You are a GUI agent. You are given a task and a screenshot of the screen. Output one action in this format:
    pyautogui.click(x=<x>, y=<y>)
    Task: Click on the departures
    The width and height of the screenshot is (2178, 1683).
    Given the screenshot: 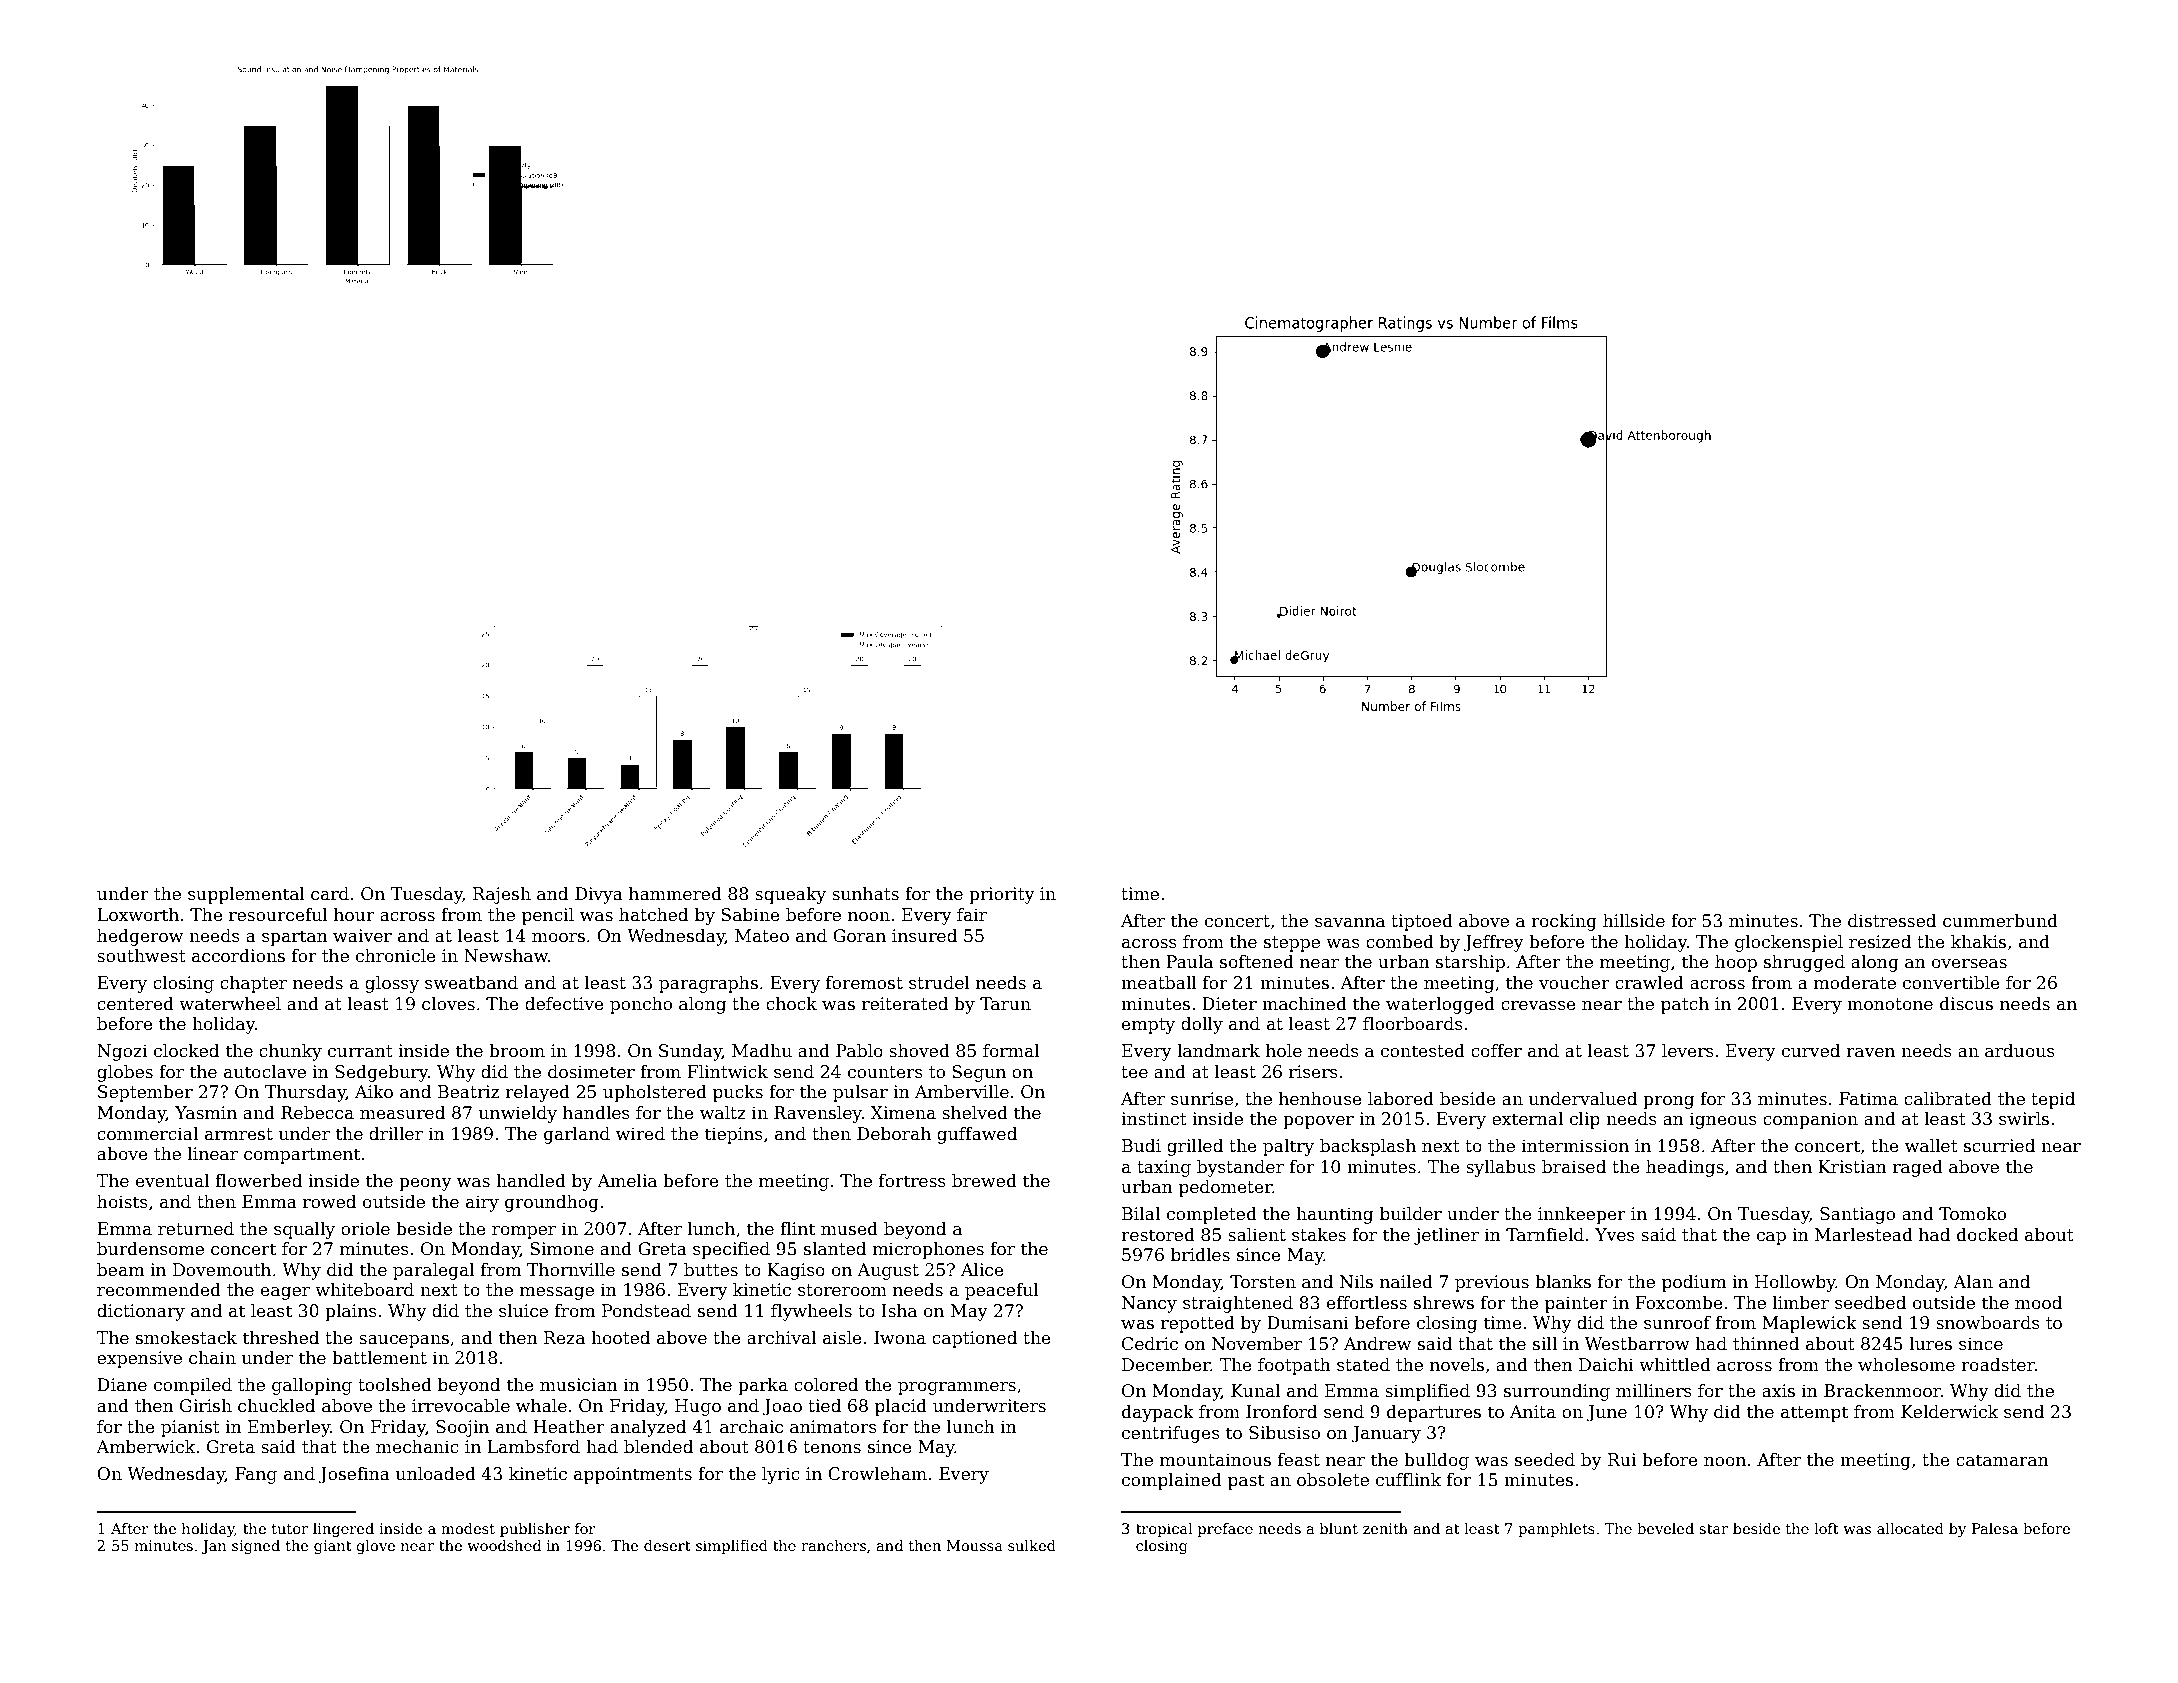 What is the action you would take?
    pyautogui.click(x=1434, y=1413)
